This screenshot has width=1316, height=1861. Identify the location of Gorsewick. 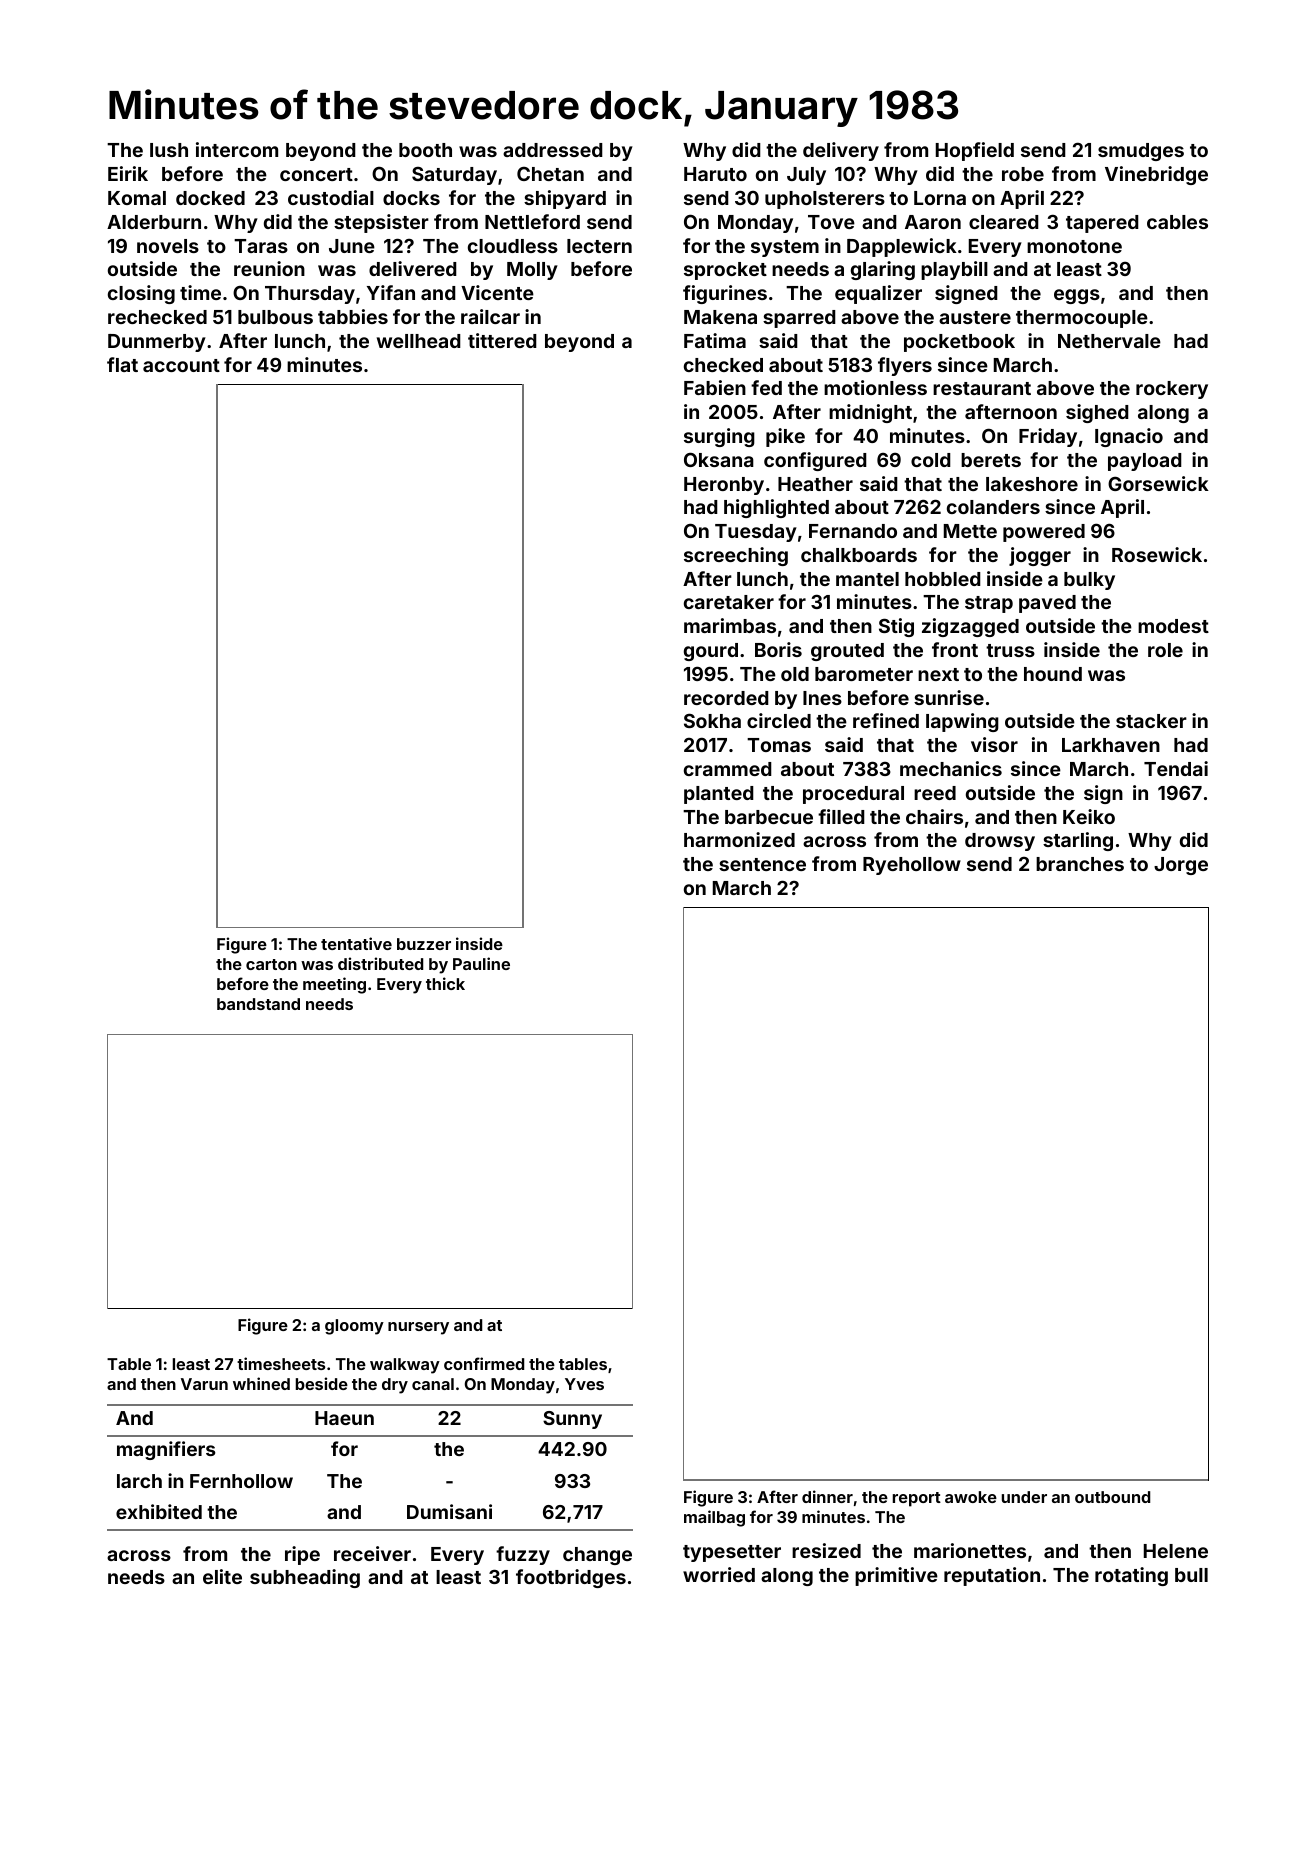
(1158, 483).
